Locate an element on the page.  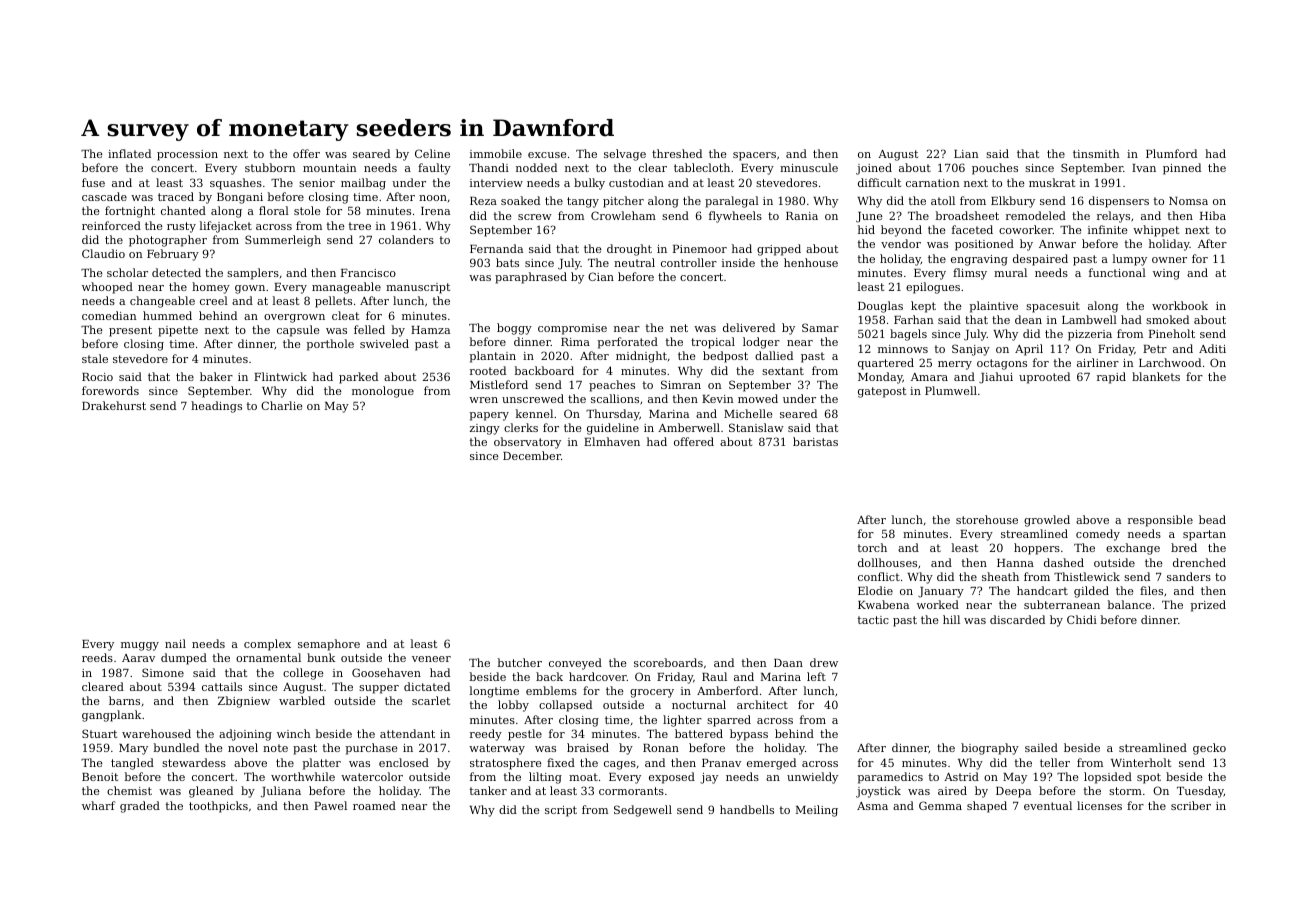
Petr is located at coordinates (1155, 349).
